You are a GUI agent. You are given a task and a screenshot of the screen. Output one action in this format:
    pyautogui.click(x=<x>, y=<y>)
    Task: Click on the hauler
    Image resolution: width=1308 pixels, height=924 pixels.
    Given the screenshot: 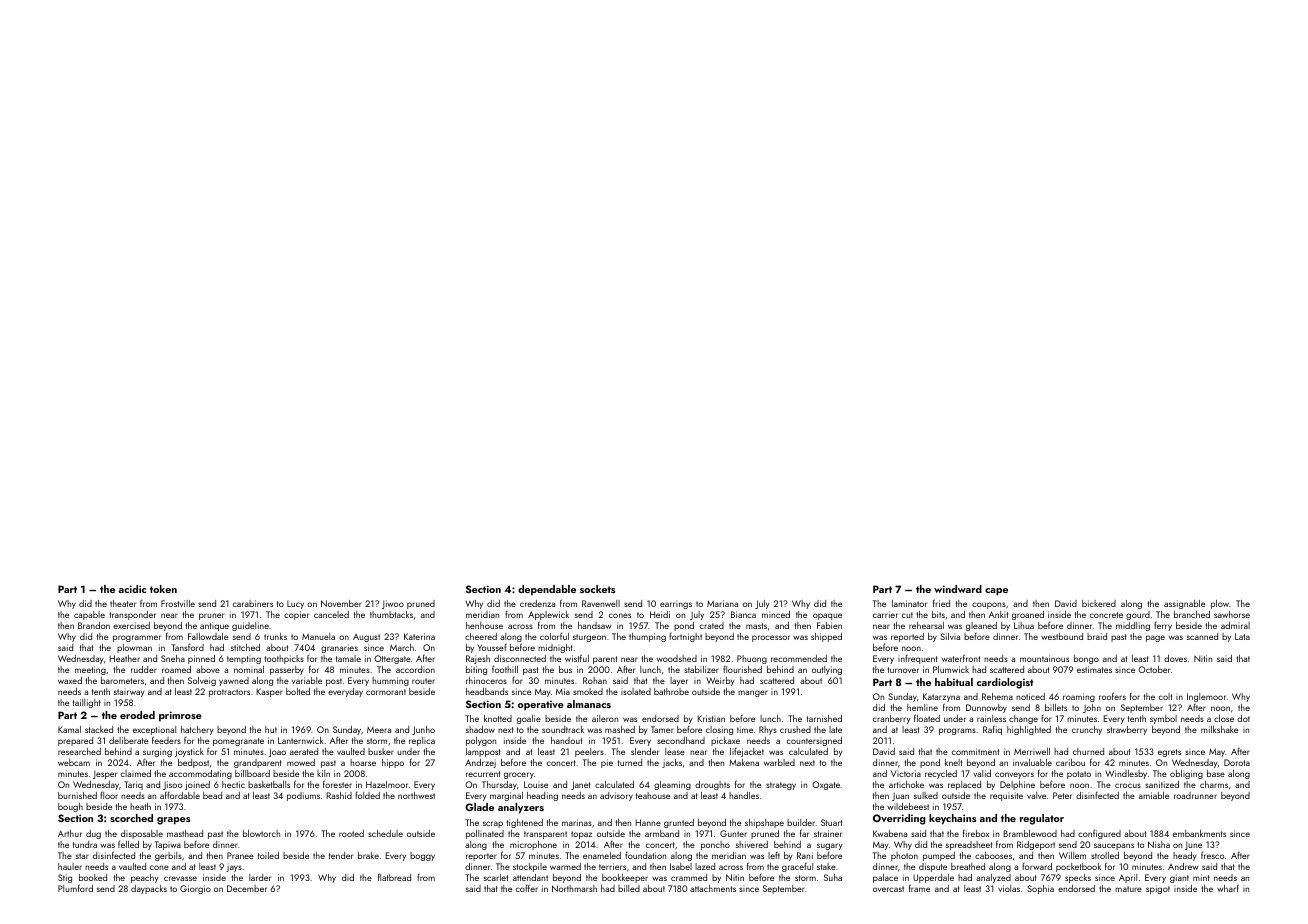 What is the action you would take?
    pyautogui.click(x=70, y=866)
